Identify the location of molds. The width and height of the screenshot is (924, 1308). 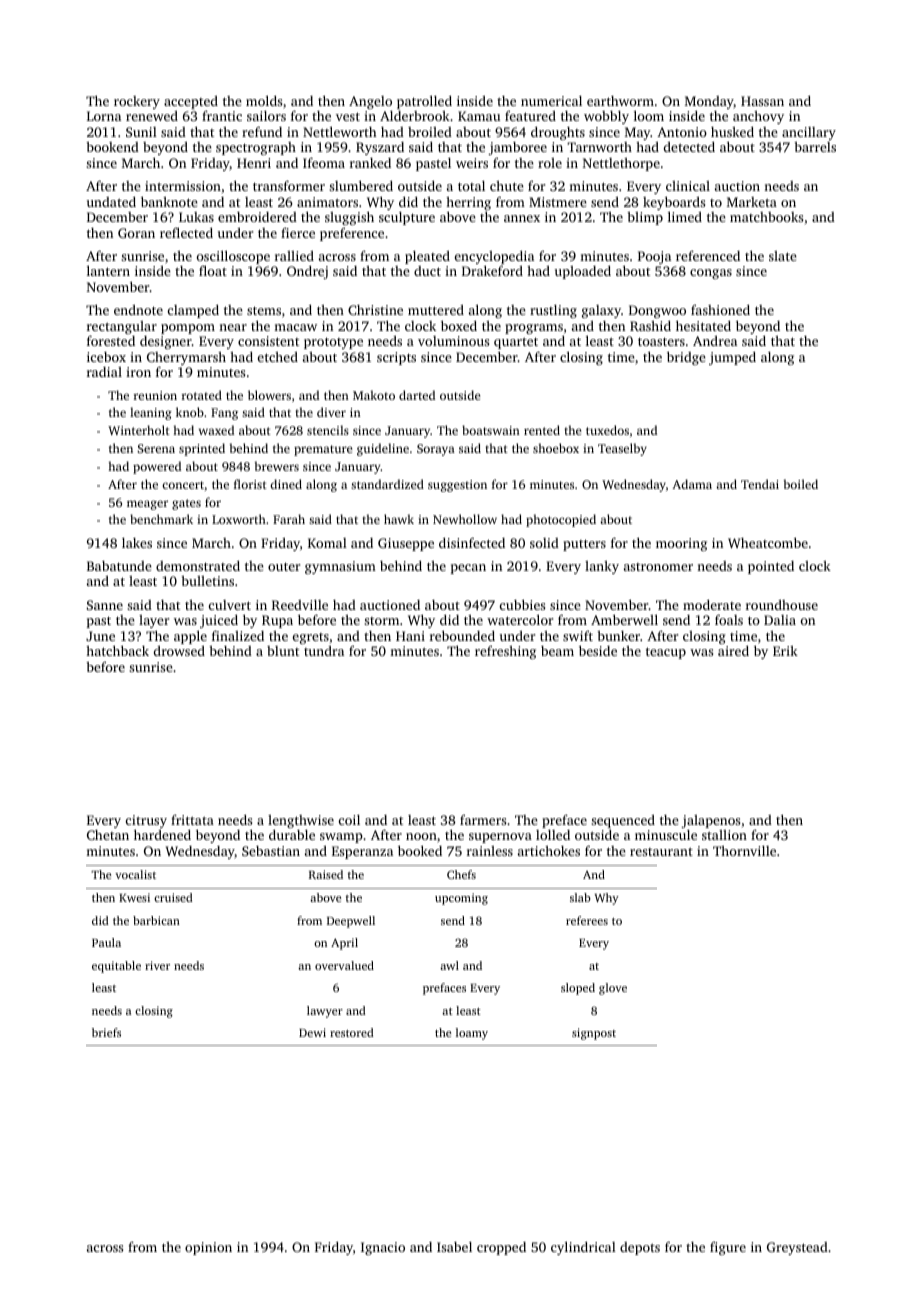
(264, 100).
